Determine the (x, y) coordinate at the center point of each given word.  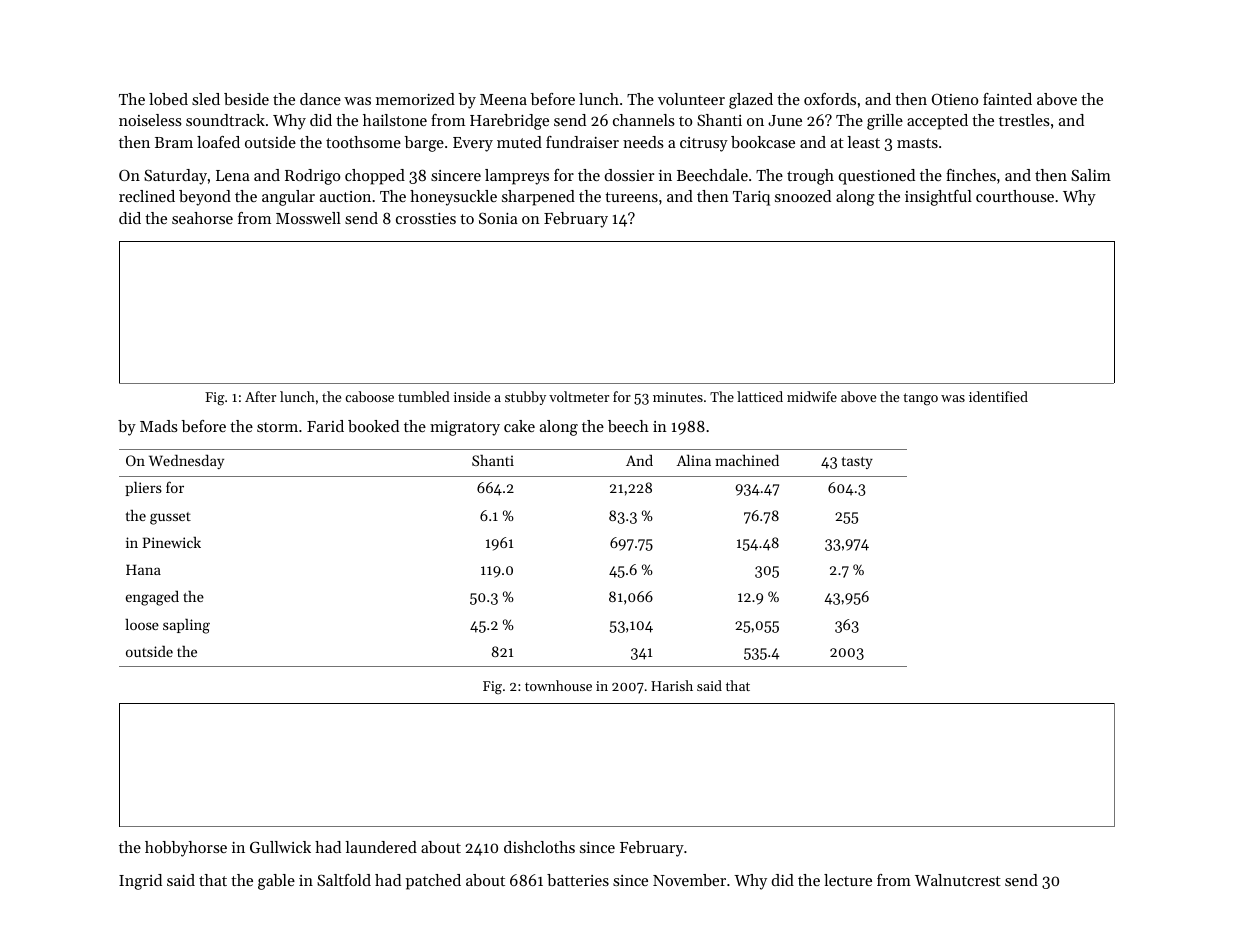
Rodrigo (312, 177)
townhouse (558, 685)
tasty (857, 463)
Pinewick (171, 542)
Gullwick (280, 847)
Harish (672, 685)
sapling (186, 626)
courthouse (1015, 196)
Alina (693, 460)
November (689, 880)
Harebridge (509, 122)
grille (885, 122)
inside (472, 396)
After (260, 396)
